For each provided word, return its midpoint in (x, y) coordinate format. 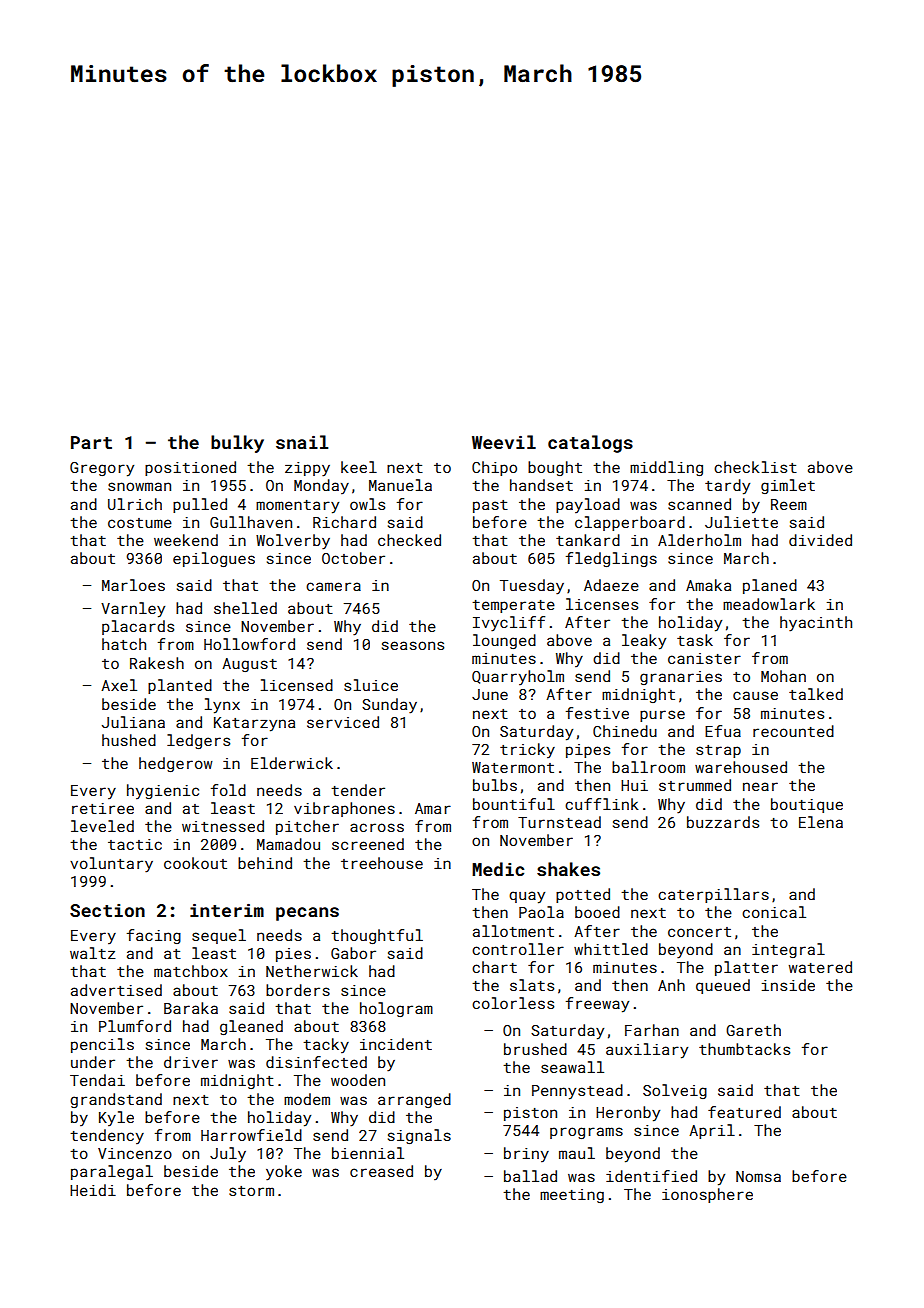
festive (597, 713)
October (353, 558)
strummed (695, 785)
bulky (237, 444)
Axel (119, 685)
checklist (755, 467)
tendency (107, 1136)
